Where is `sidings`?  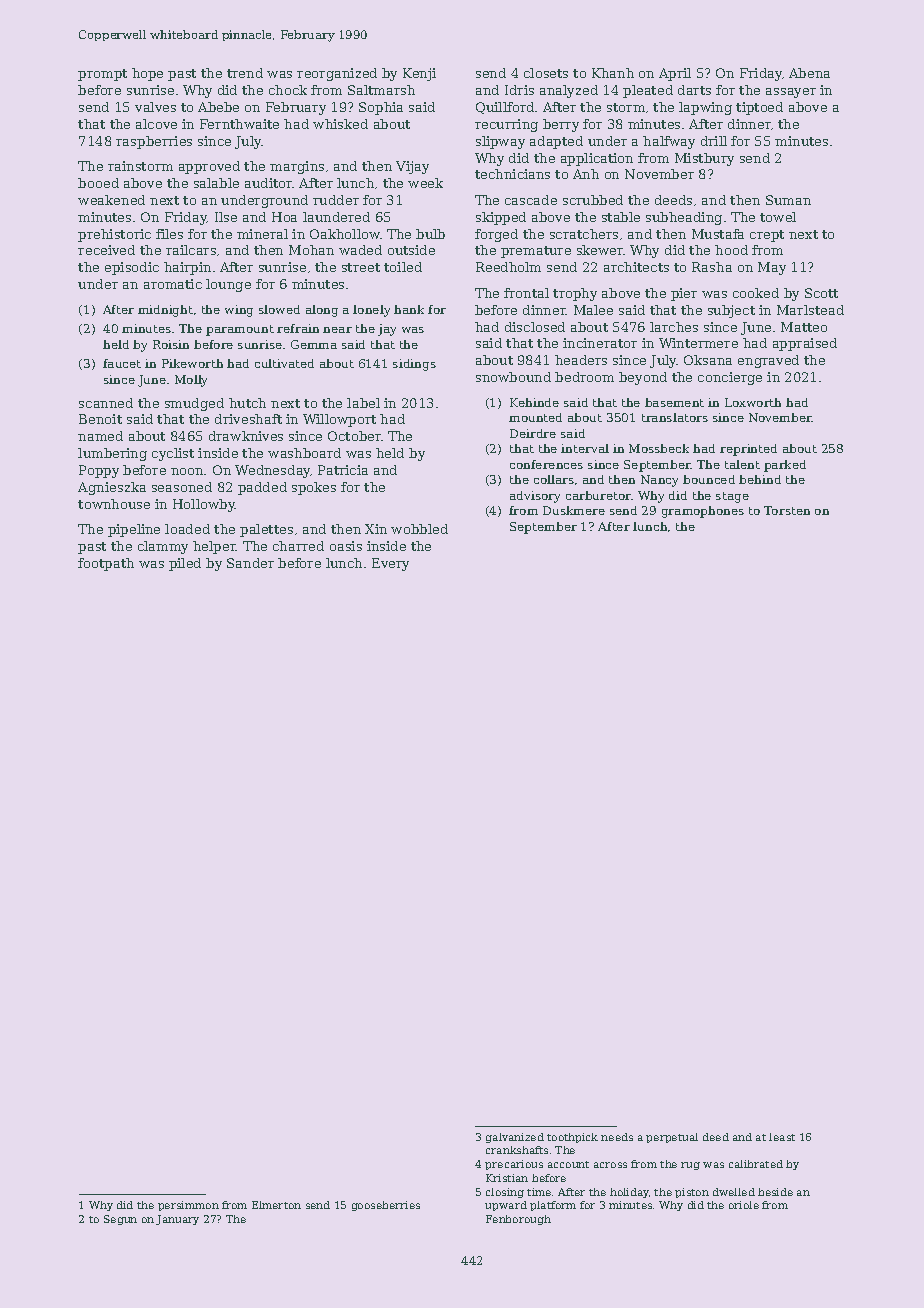
sidings is located at coordinates (414, 365).
